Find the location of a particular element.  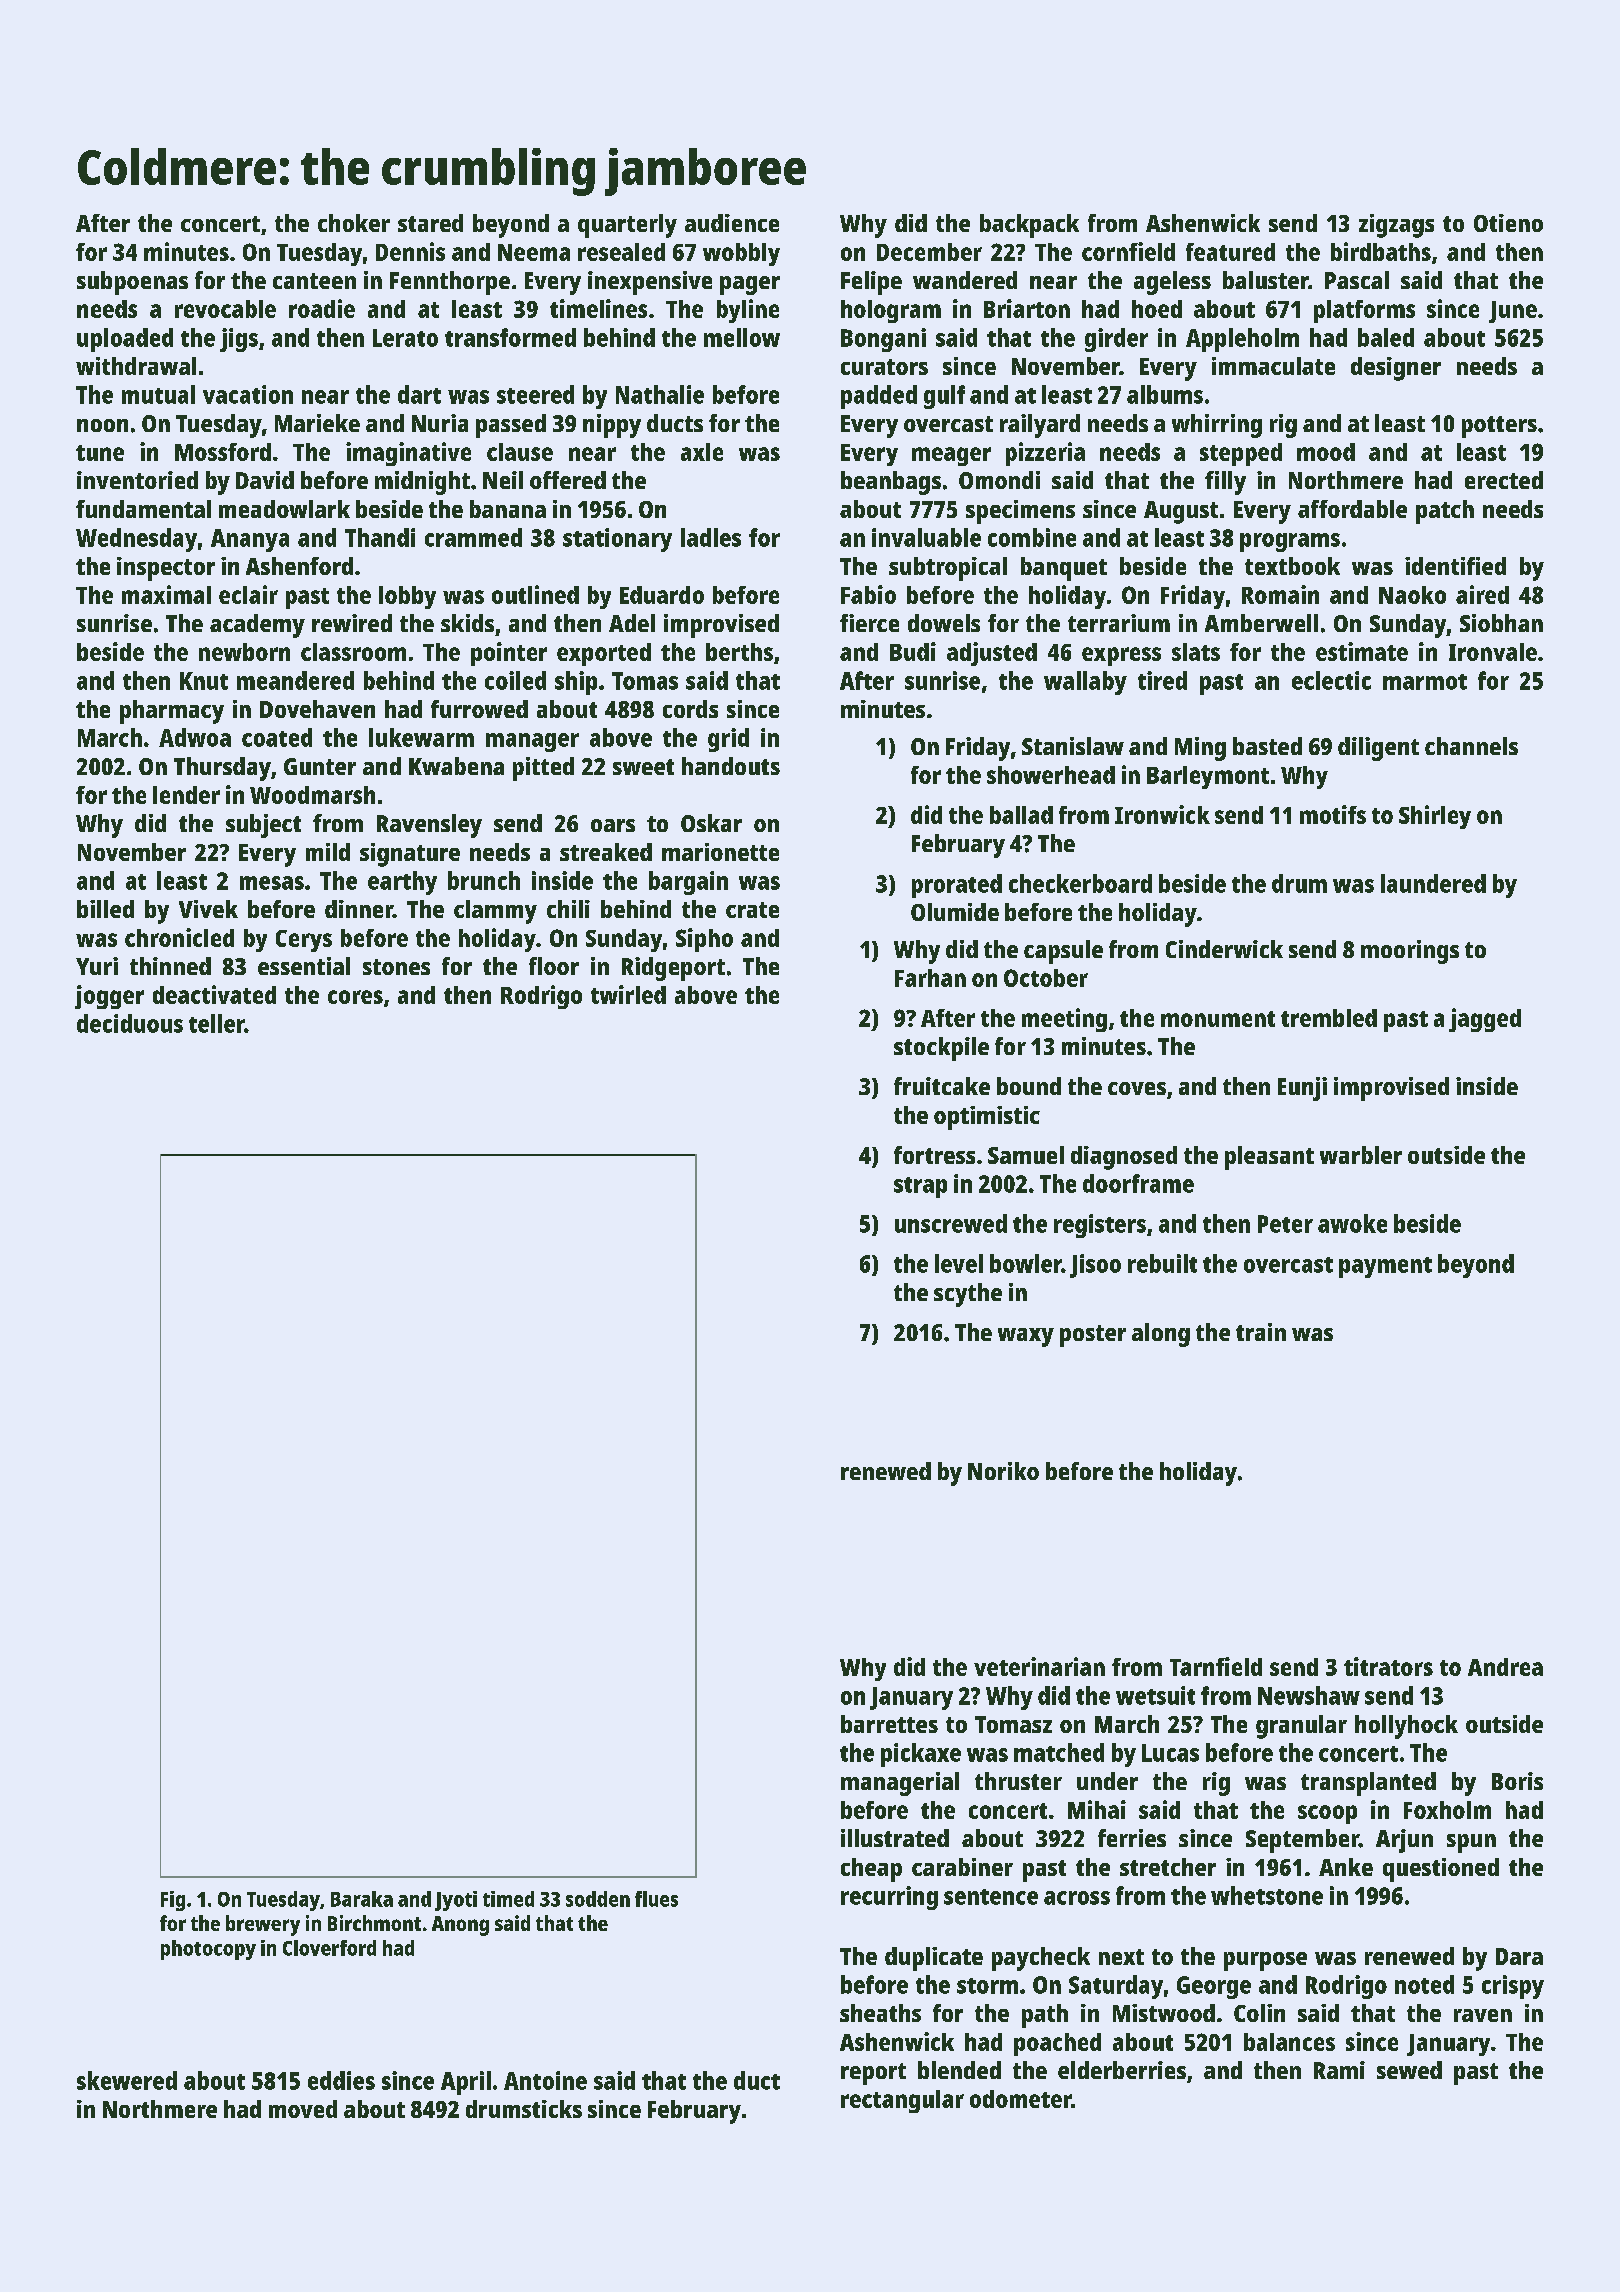

deciduous is located at coordinates (130, 1023).
